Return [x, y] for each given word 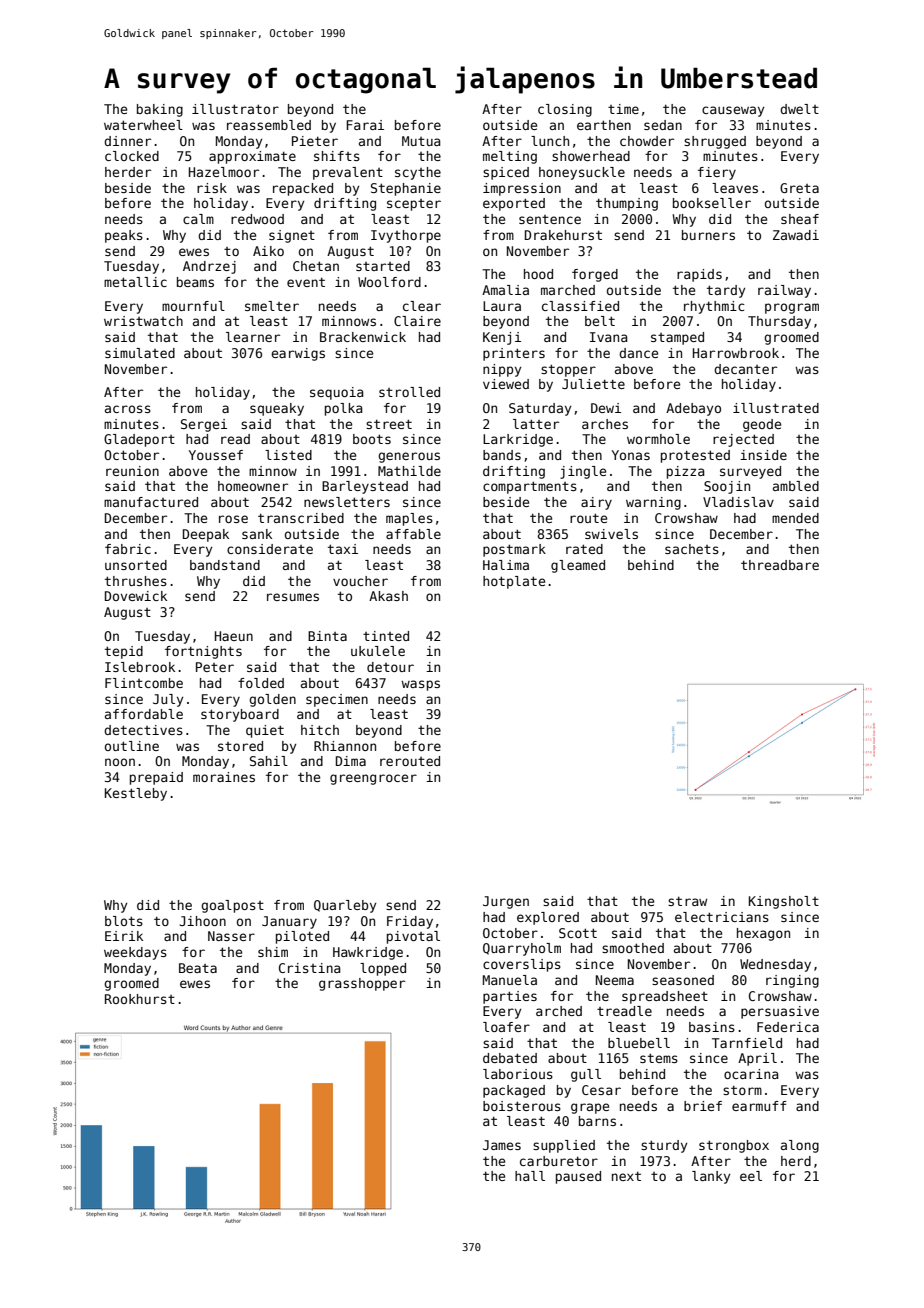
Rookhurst [140, 999]
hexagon [763, 934]
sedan [663, 125]
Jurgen [506, 902]
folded [261, 683]
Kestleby [136, 794]
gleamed [578, 566]
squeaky [277, 409]
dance [638, 353]
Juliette [593, 384]
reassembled [269, 125]
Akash [388, 596]
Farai [365, 125]
